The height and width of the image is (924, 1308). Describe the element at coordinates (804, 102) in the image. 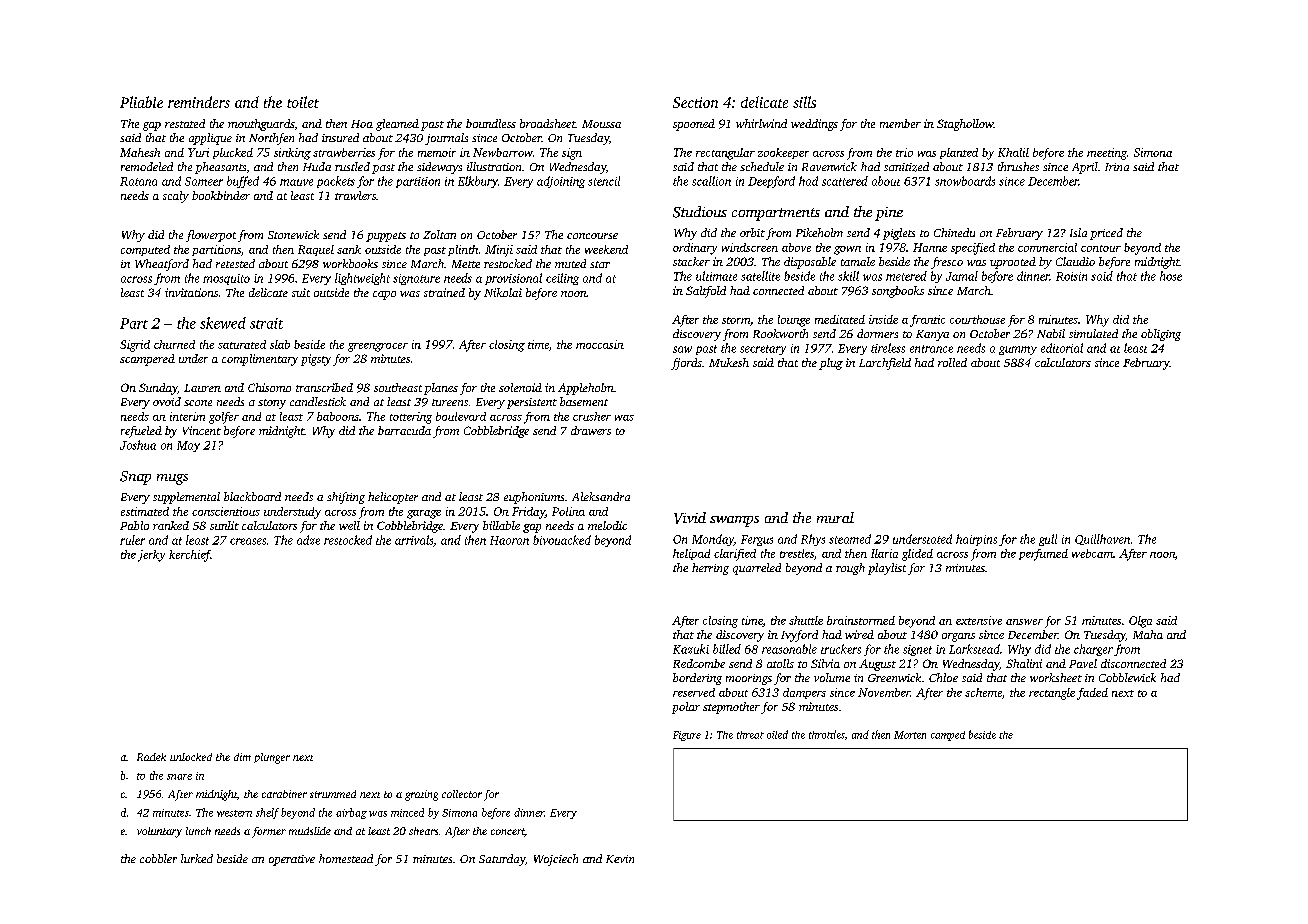

I see `sills` at that location.
